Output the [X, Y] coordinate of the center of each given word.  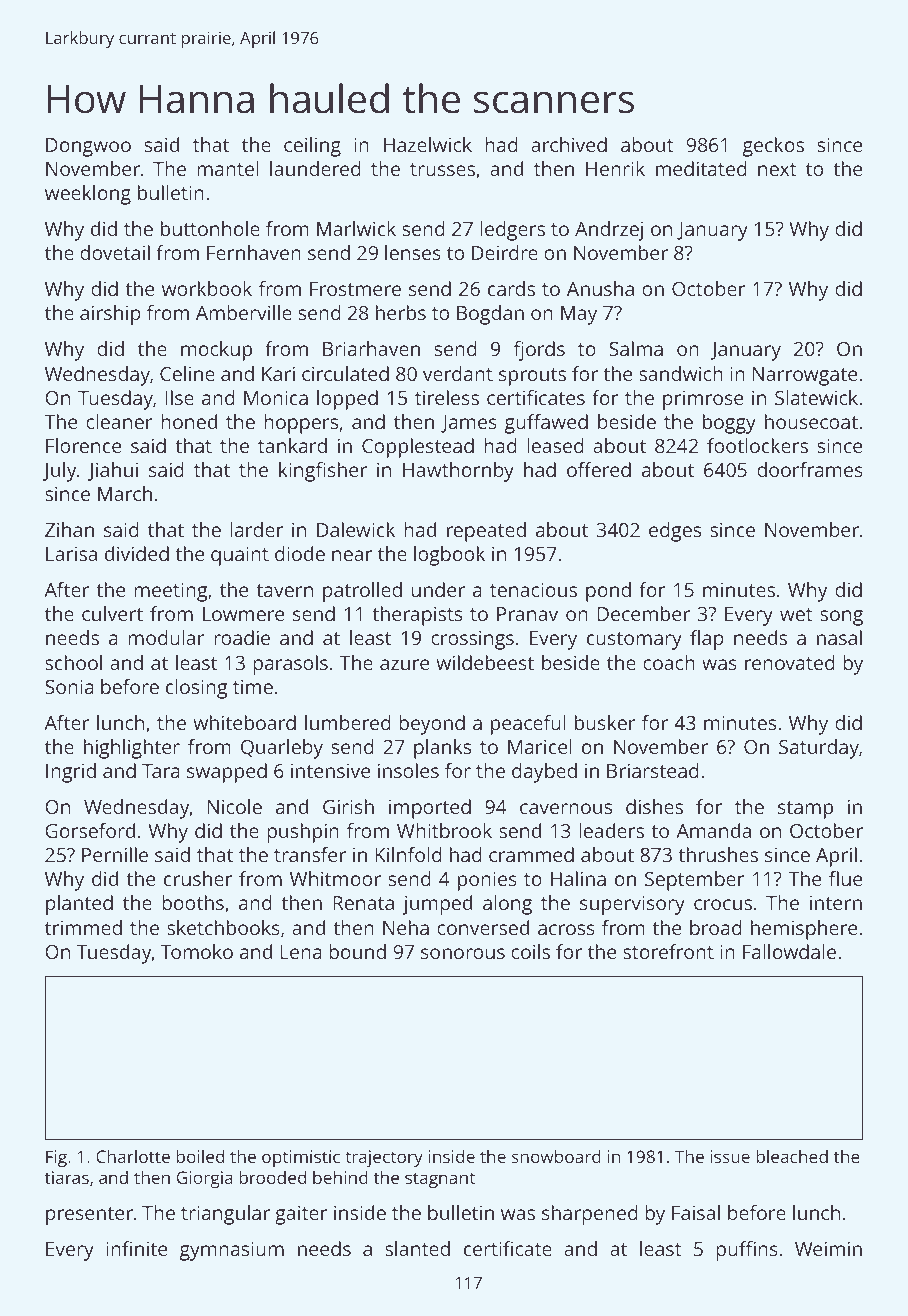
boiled [200, 1156]
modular [166, 637]
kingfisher [323, 472]
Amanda [713, 830]
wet [796, 614]
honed [189, 421]
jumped [437, 905]
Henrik [615, 168]
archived [569, 144]
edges [675, 532]
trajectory [384, 1158]
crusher [198, 878]
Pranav [527, 614]
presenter [89, 1216]
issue [730, 1156]
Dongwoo [88, 147]
